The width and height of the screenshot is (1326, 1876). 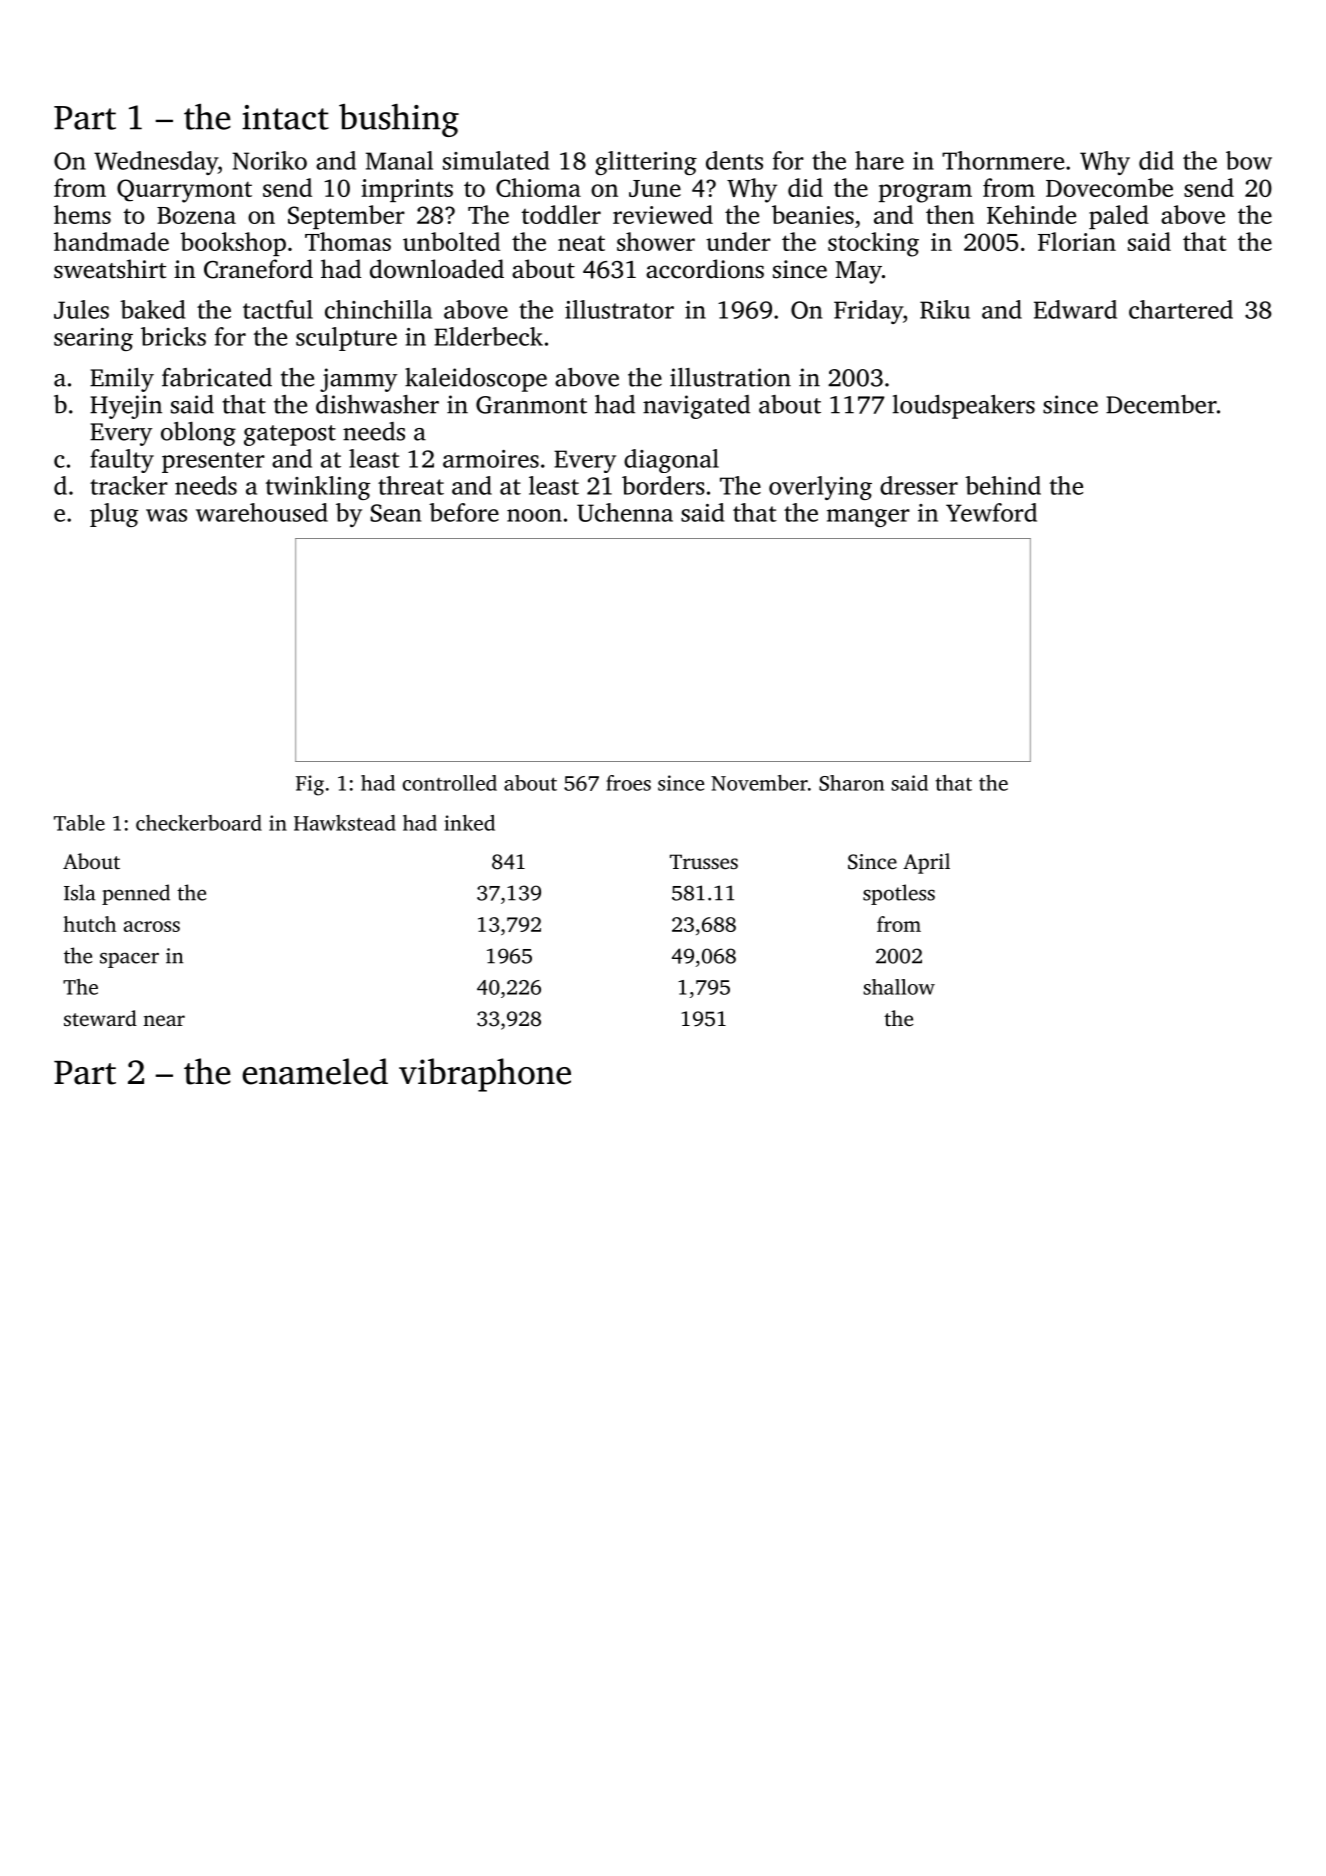 What do you see at coordinates (1003, 160) in the screenshot?
I see `Thornmere` at bounding box center [1003, 160].
